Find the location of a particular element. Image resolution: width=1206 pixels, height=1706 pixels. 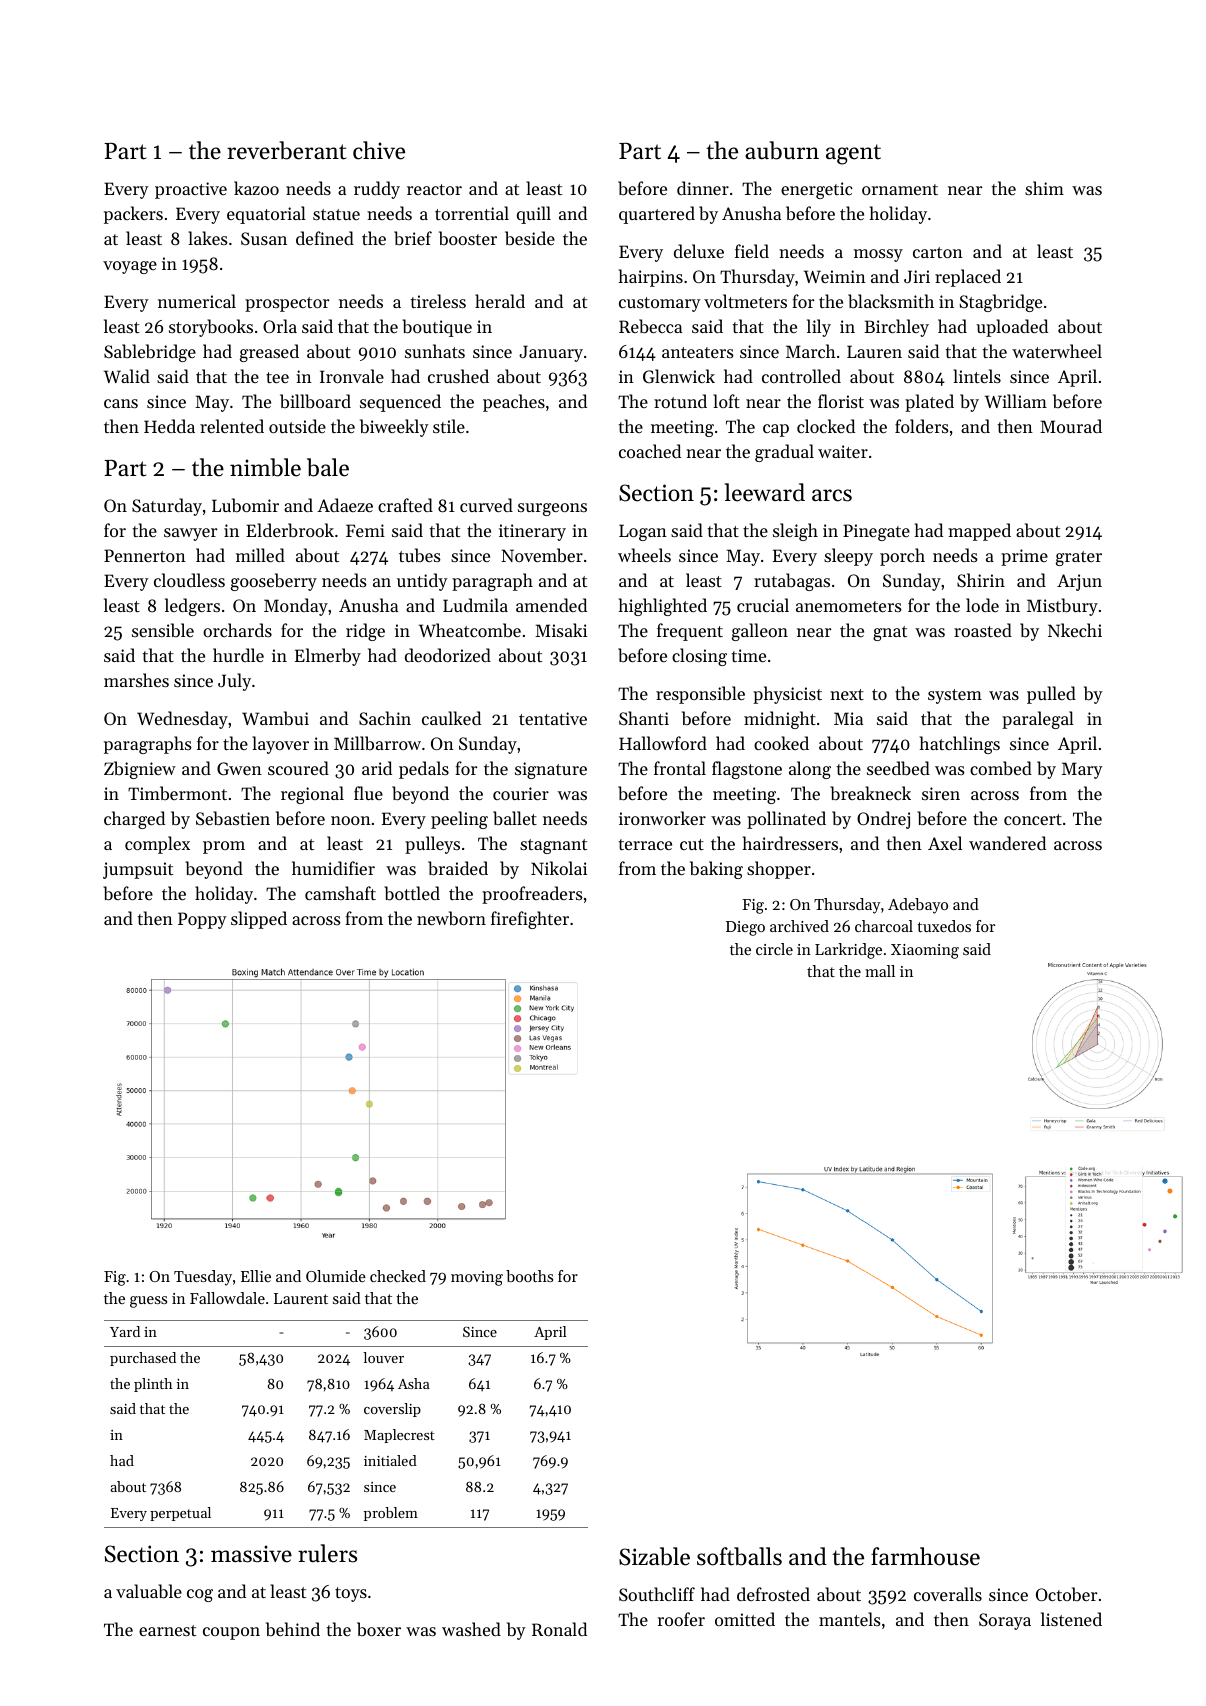

newborn is located at coordinates (451, 918).
